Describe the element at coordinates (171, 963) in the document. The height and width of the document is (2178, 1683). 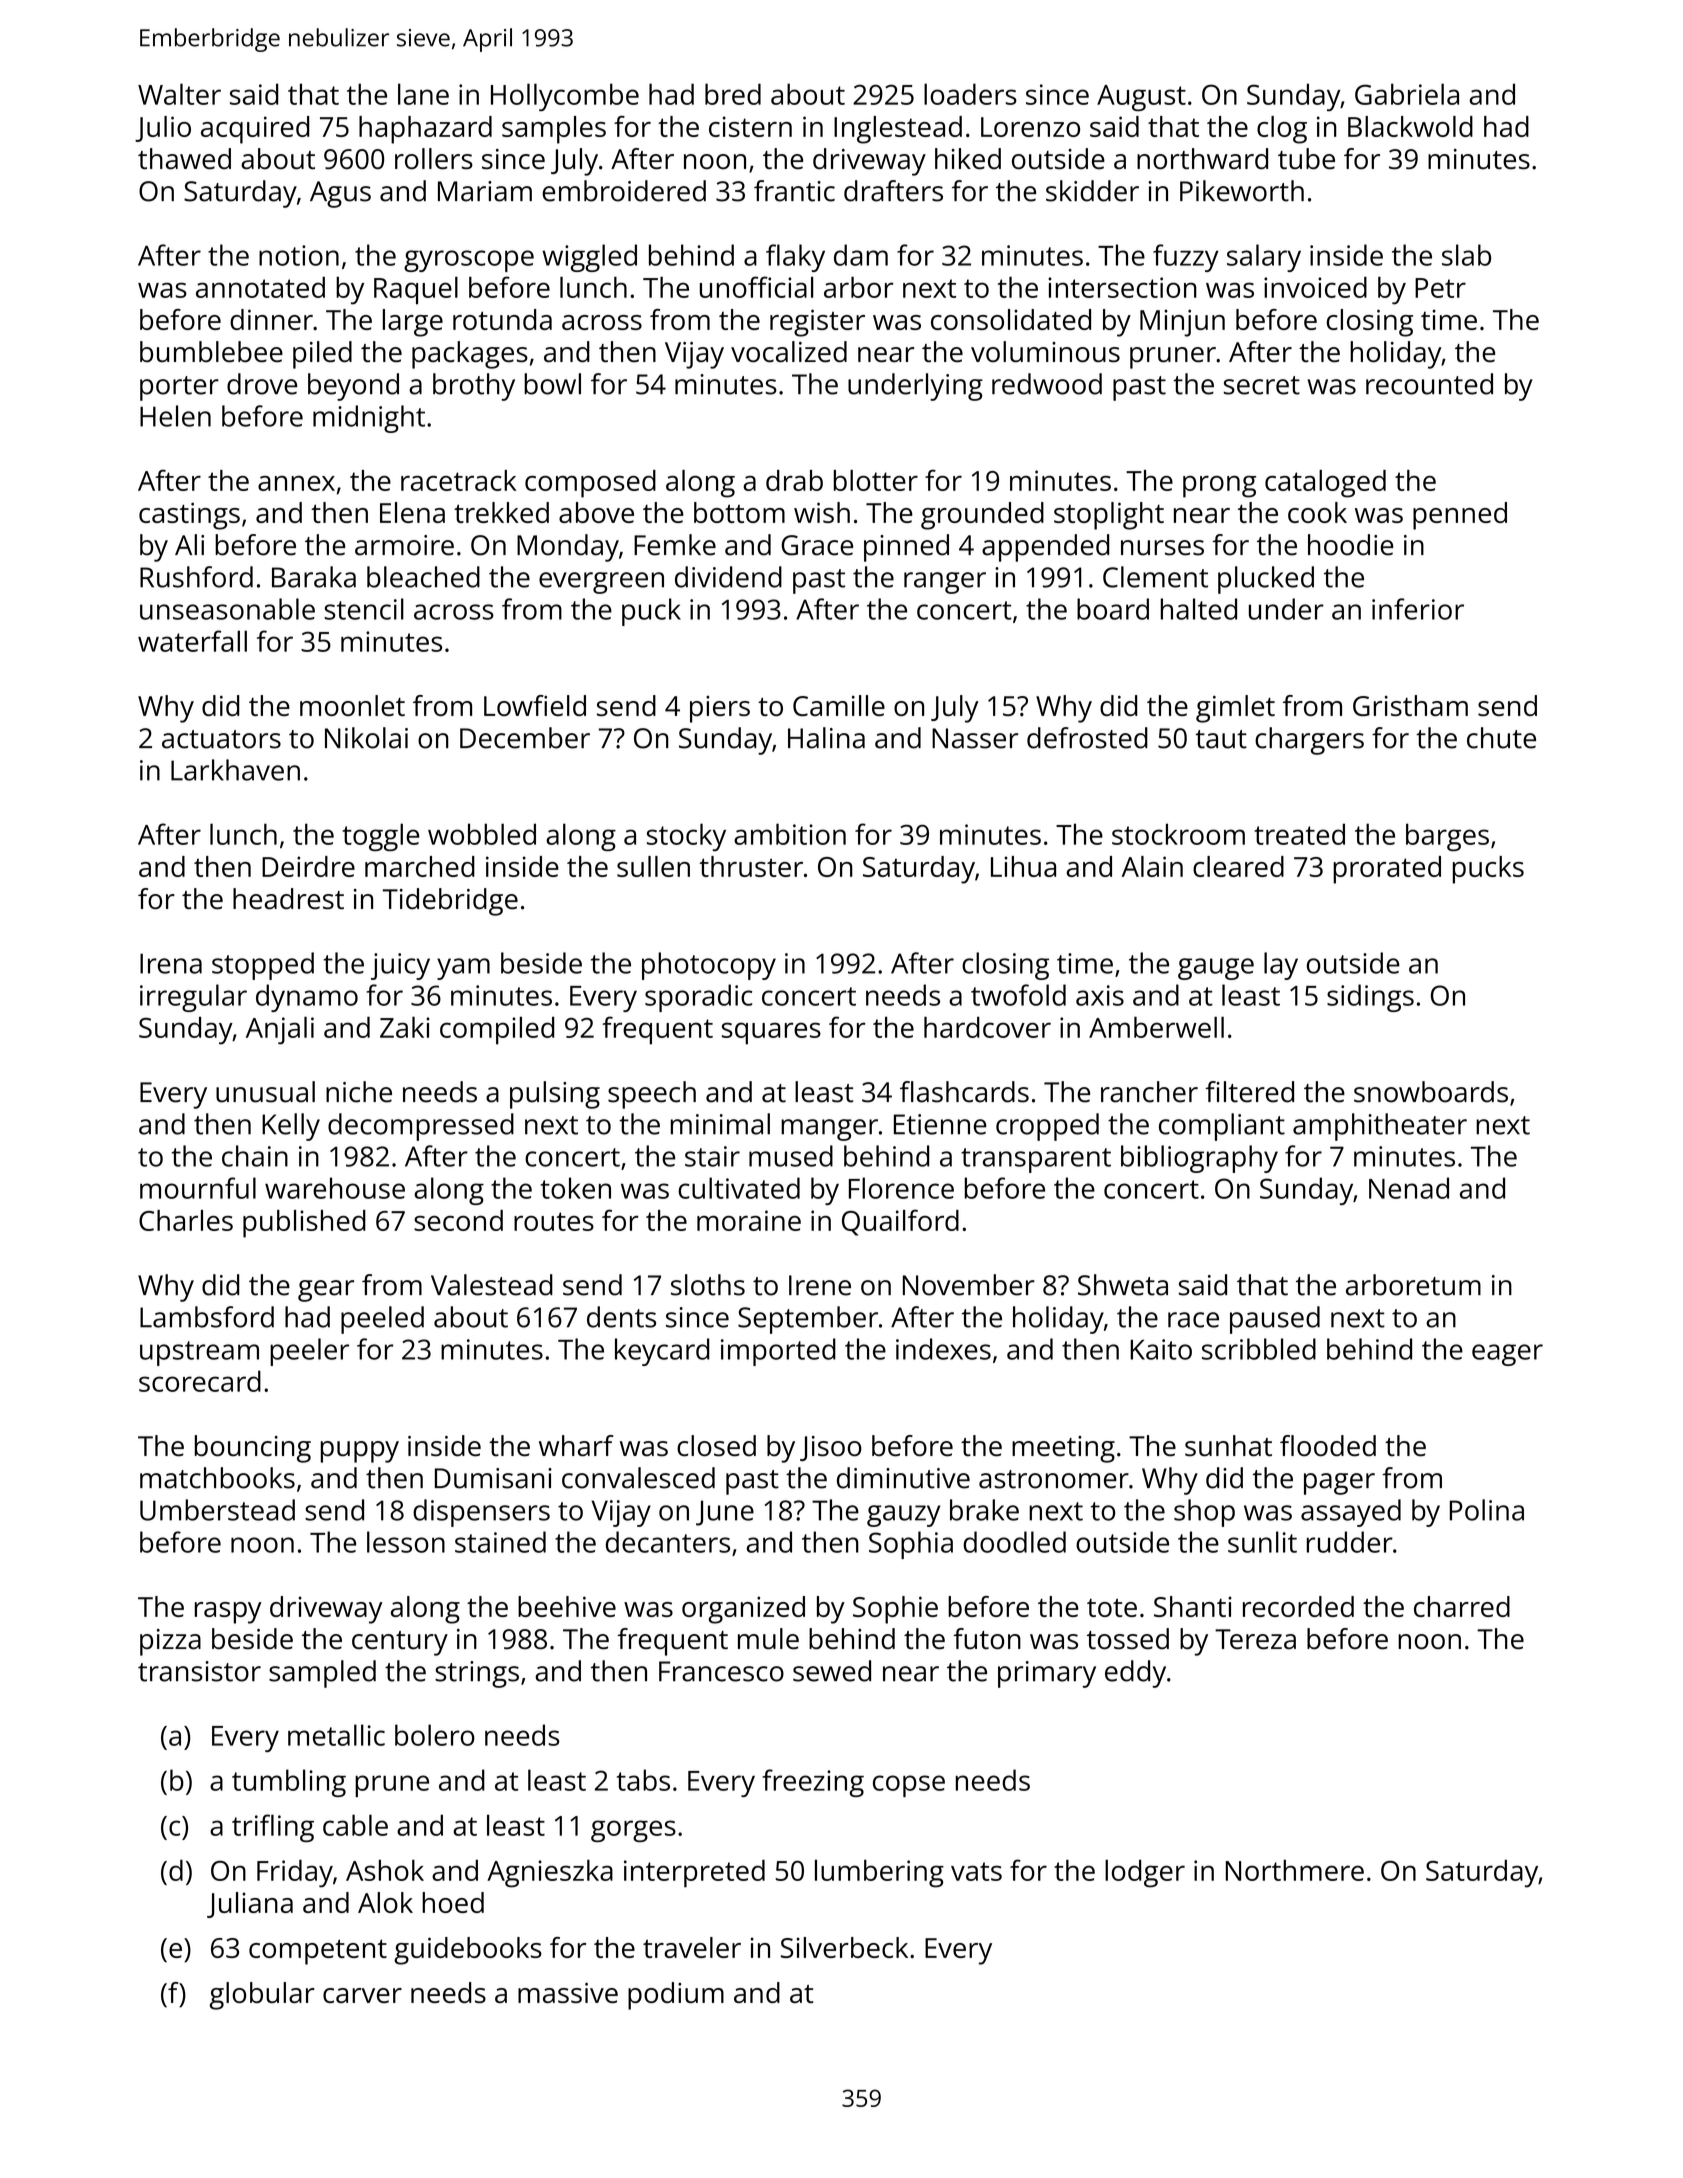
I see `Irena` at that location.
